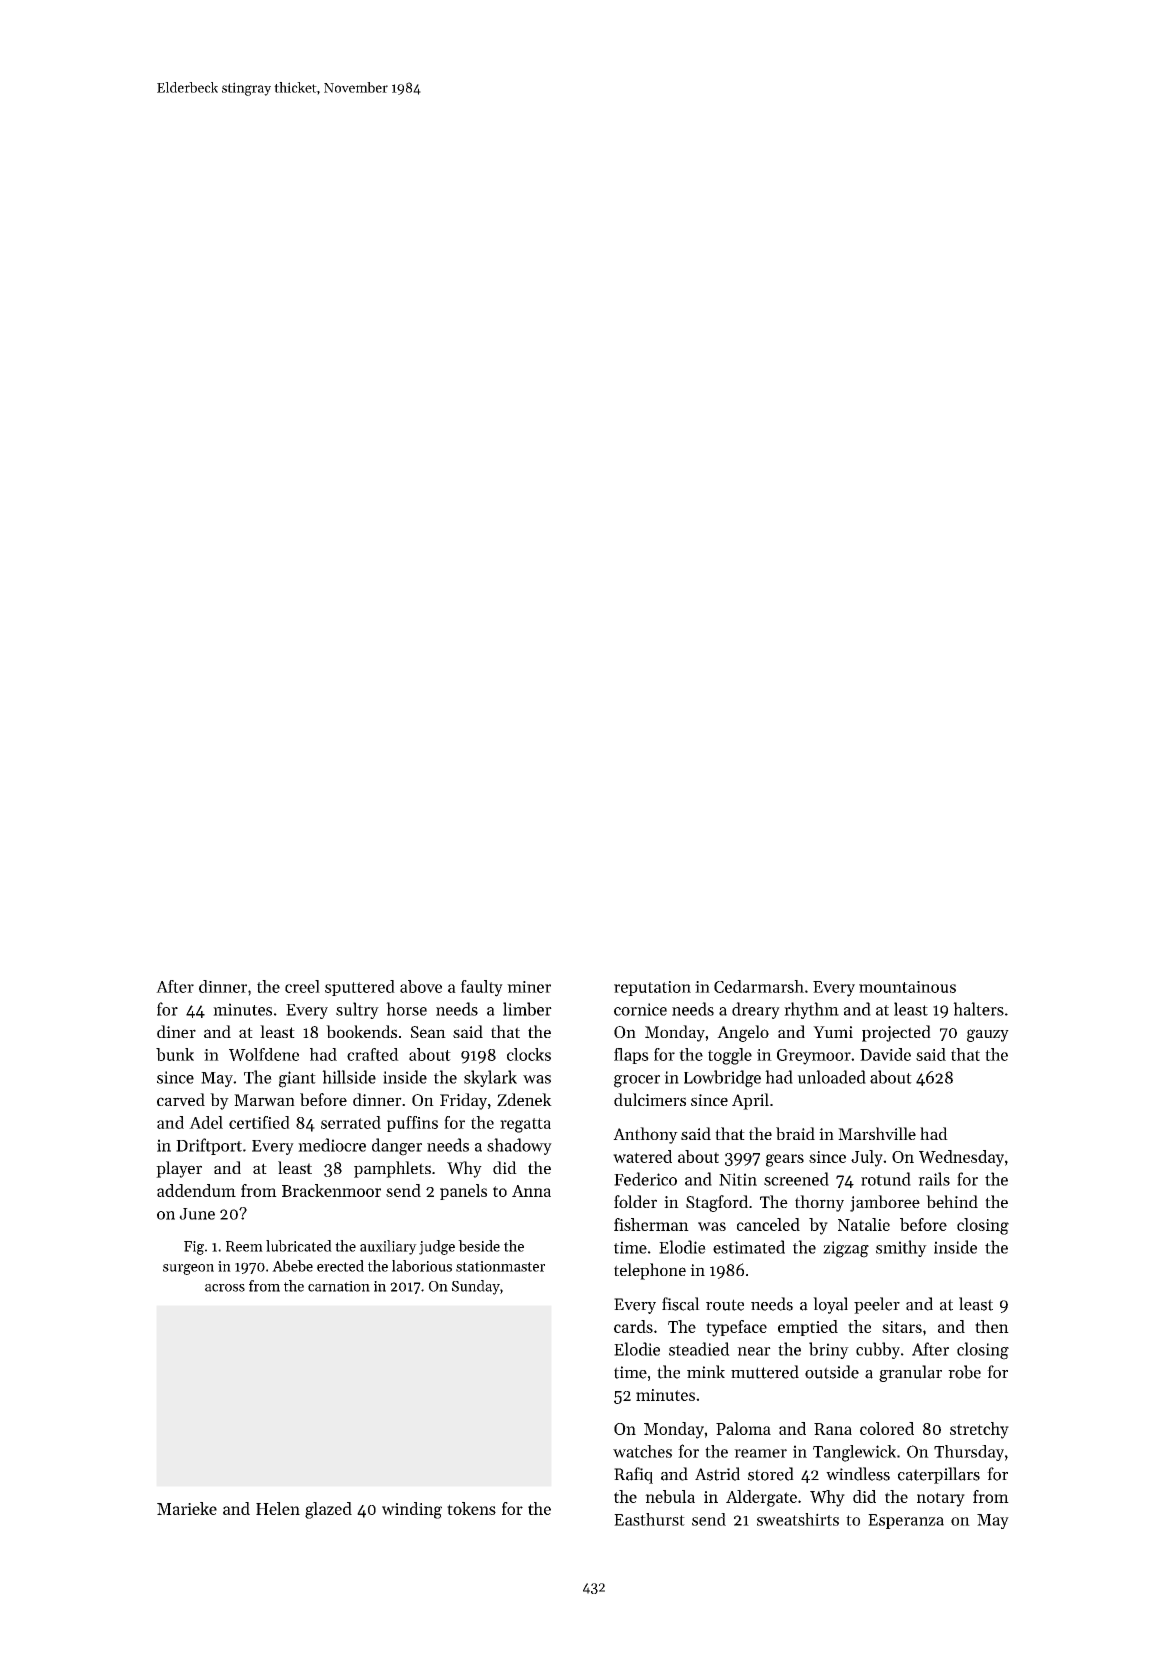 The height and width of the page is (1654, 1165). Describe the element at coordinates (302, 986) in the page. I see `creel` at that location.
